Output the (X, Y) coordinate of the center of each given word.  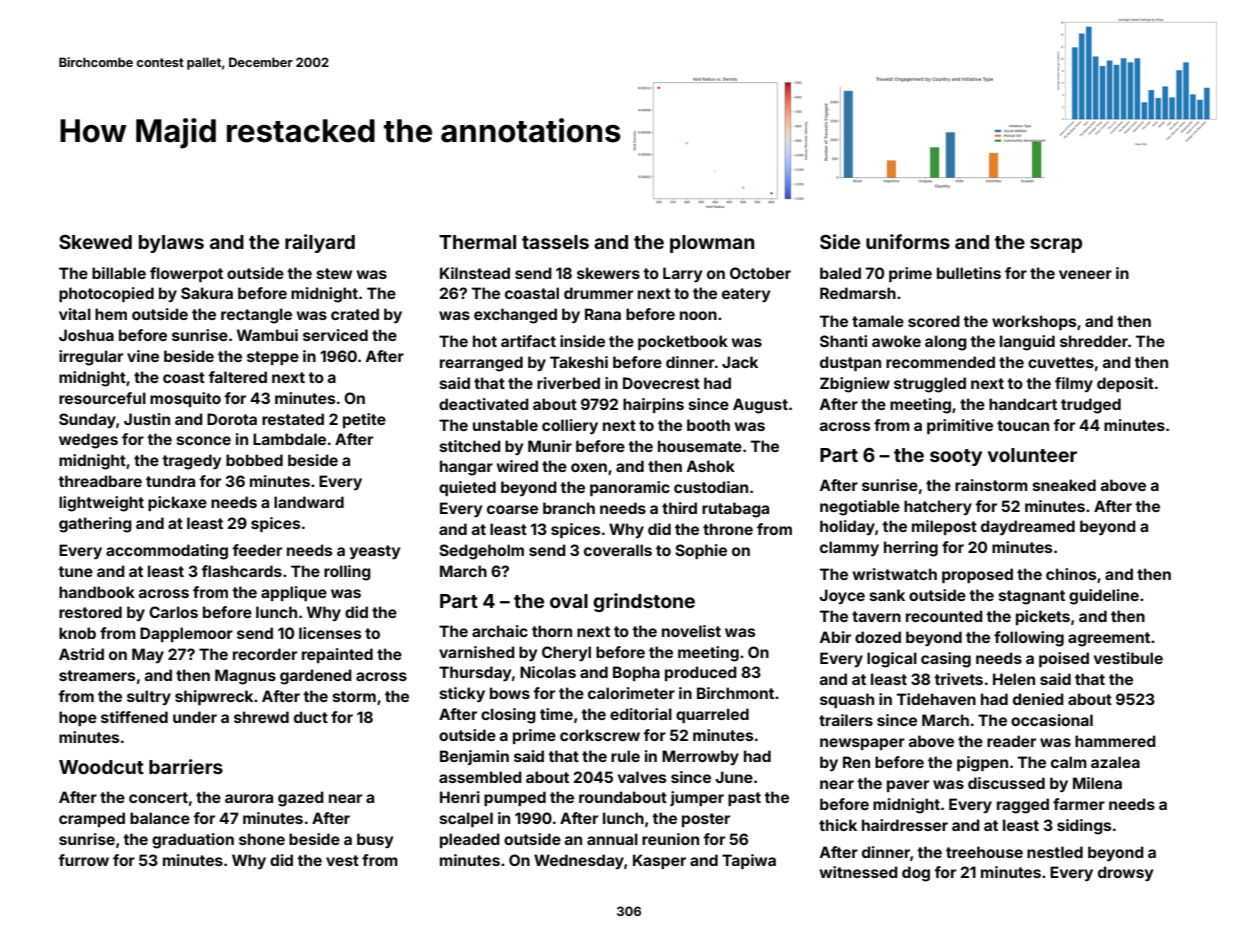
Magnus (245, 677)
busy (375, 840)
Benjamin (474, 757)
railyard (320, 243)
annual (612, 839)
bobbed (254, 460)
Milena (1097, 783)
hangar (466, 468)
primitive (960, 426)
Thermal (477, 242)
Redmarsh (858, 293)
